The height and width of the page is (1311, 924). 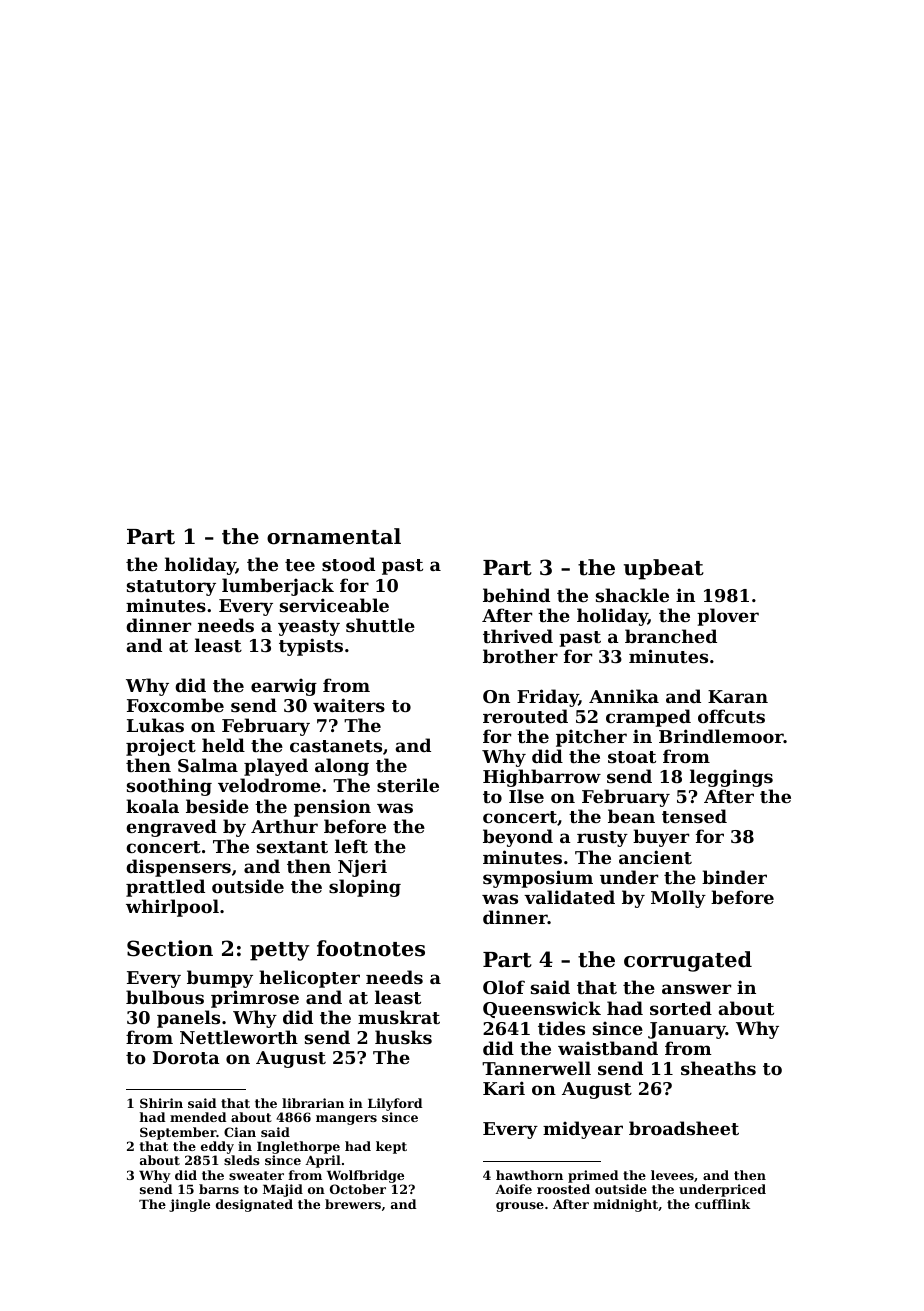 What do you see at coordinates (728, 617) in the page?
I see `plover` at bounding box center [728, 617].
